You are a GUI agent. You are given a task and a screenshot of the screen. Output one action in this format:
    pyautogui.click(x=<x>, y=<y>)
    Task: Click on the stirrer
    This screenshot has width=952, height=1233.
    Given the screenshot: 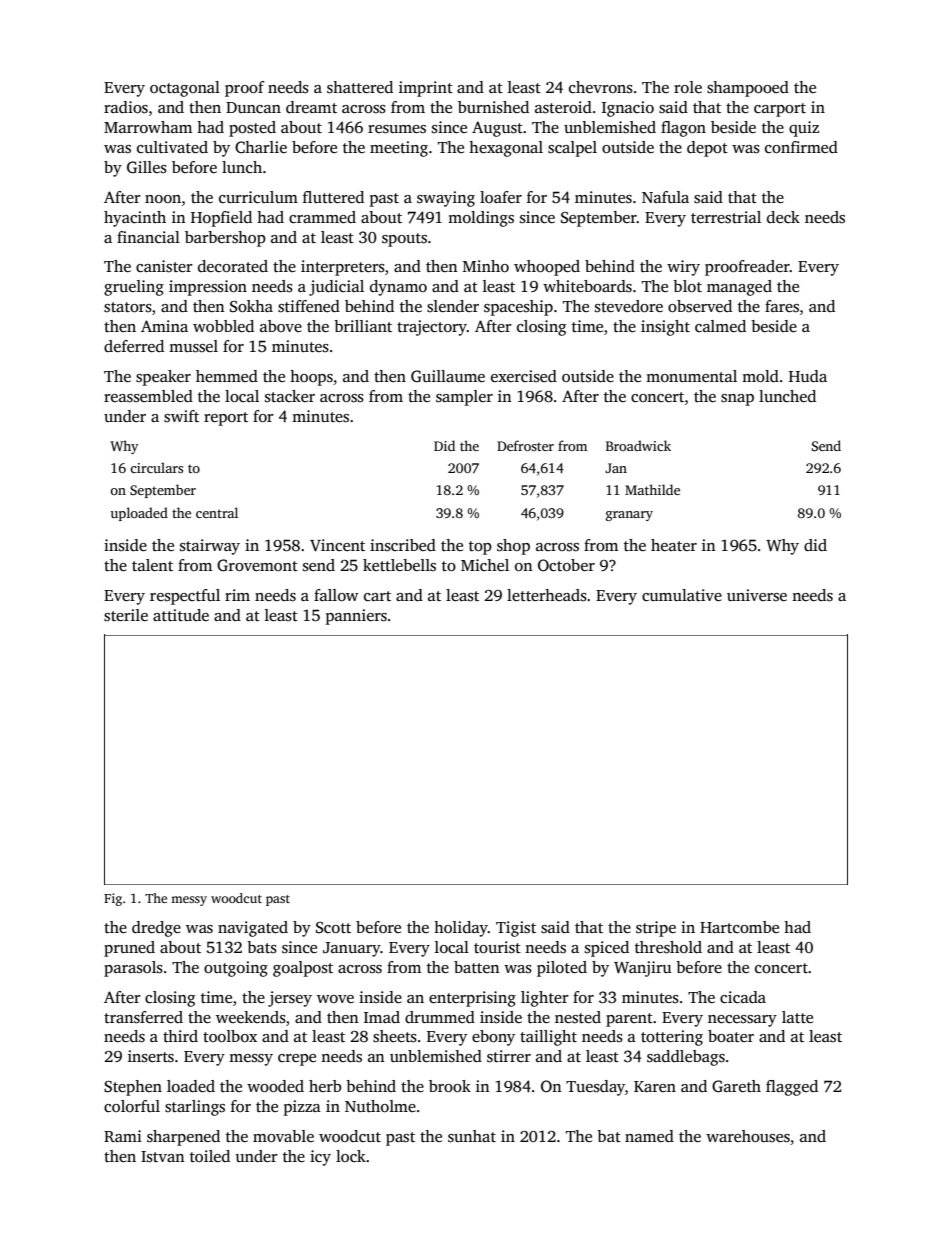 What is the action you would take?
    pyautogui.click(x=509, y=1056)
